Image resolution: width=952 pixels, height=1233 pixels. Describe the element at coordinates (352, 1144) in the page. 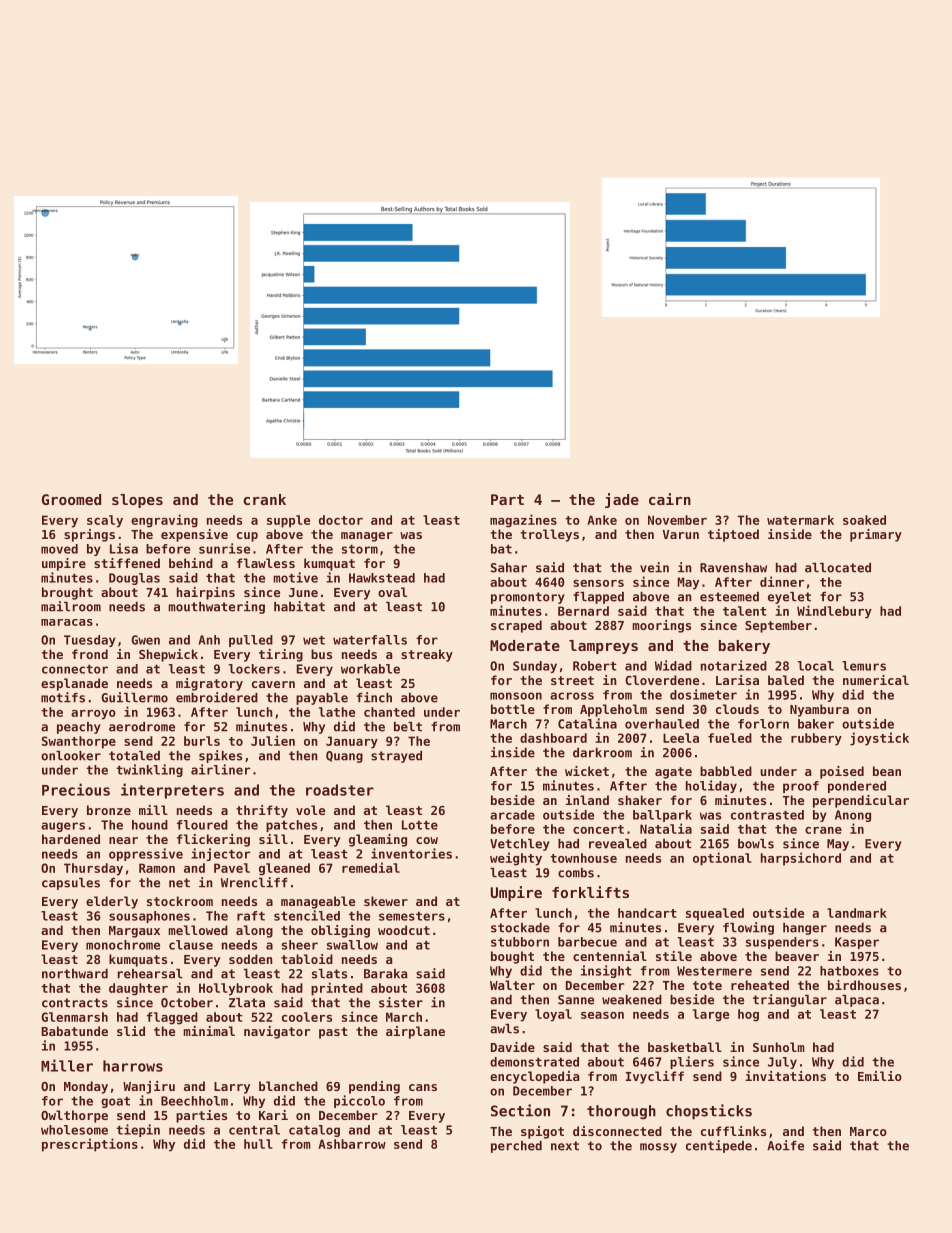

I see `Ashbarrow` at that location.
